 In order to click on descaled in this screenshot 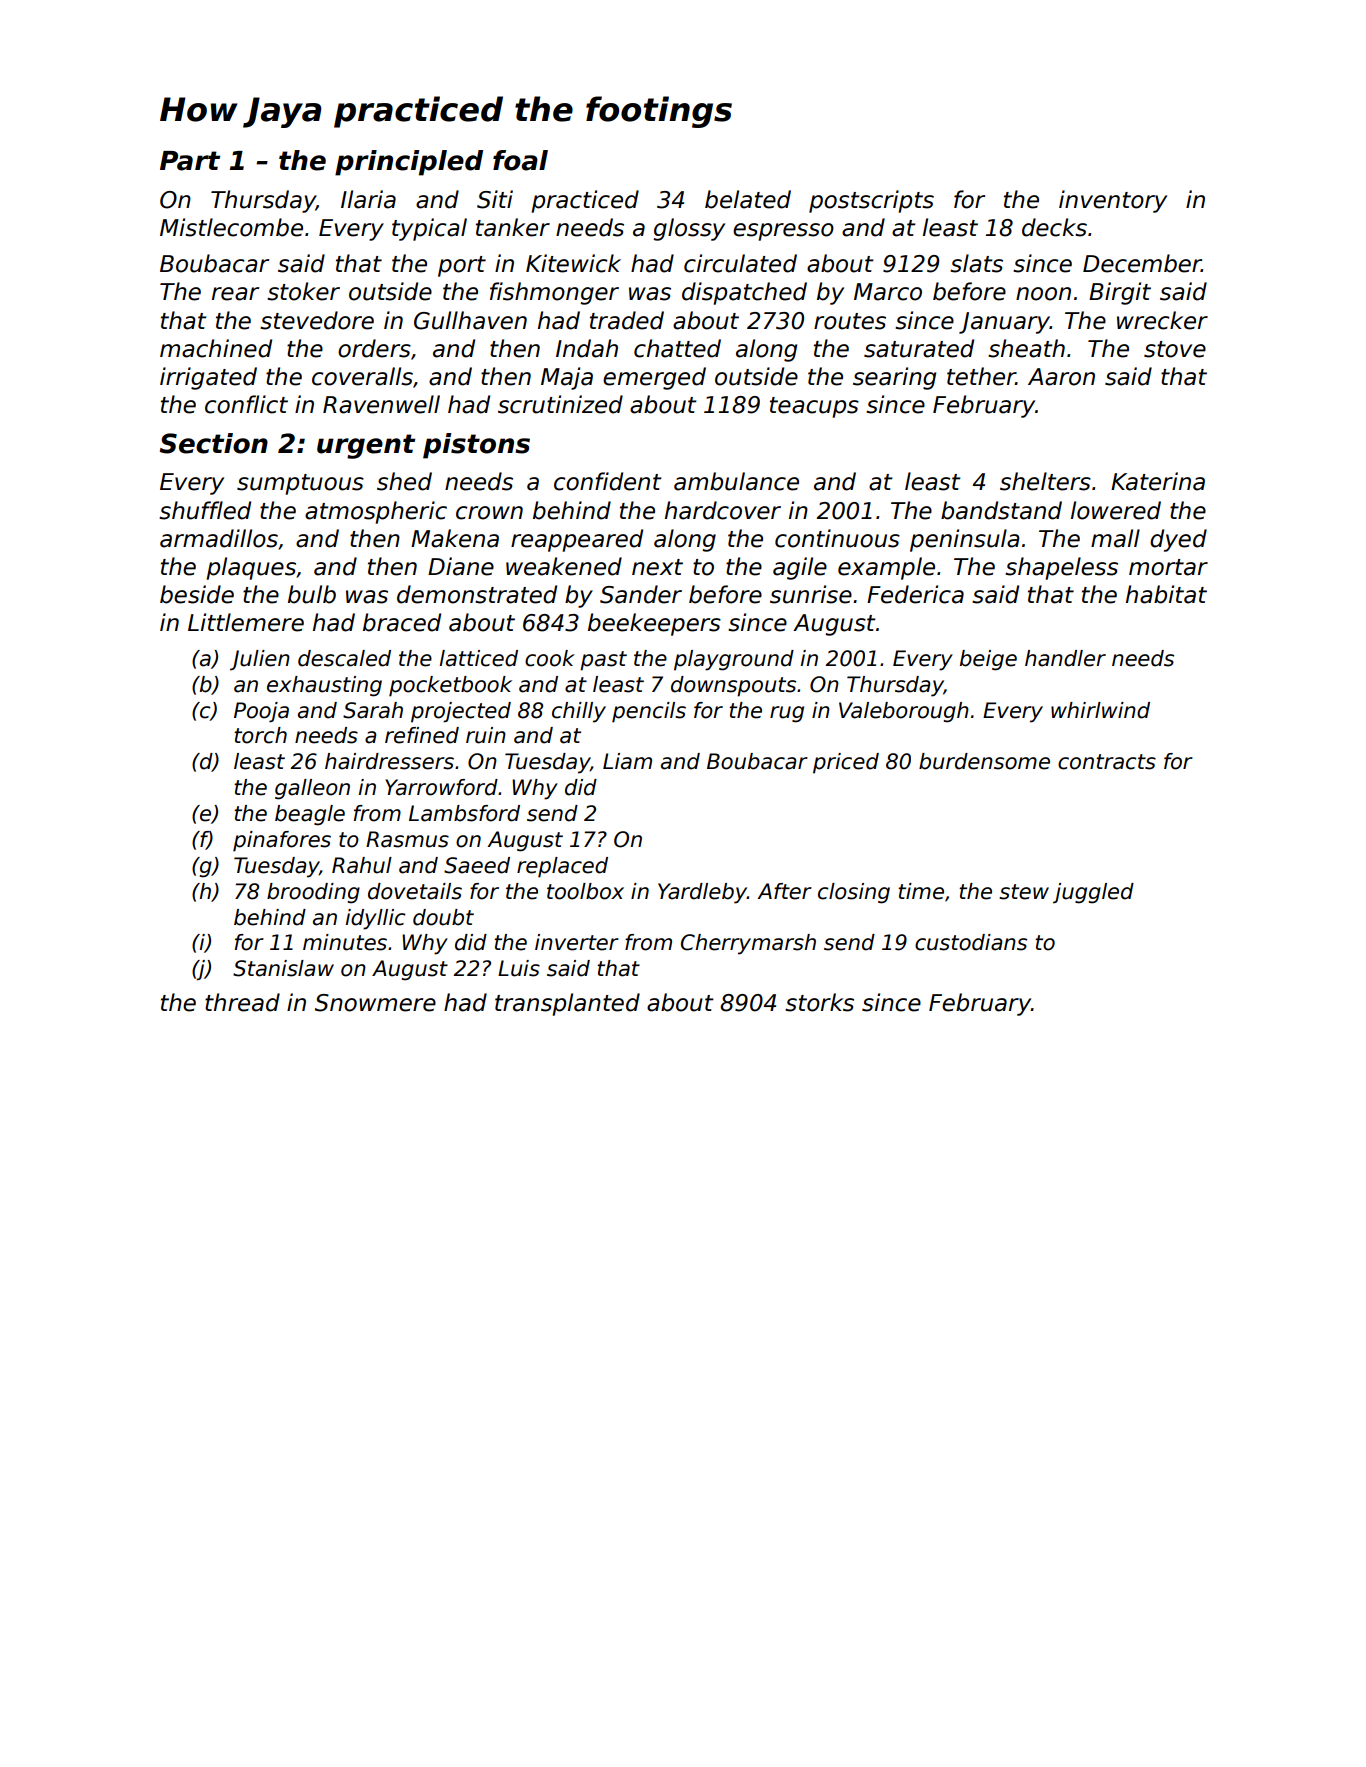, I will do `click(344, 658)`.
